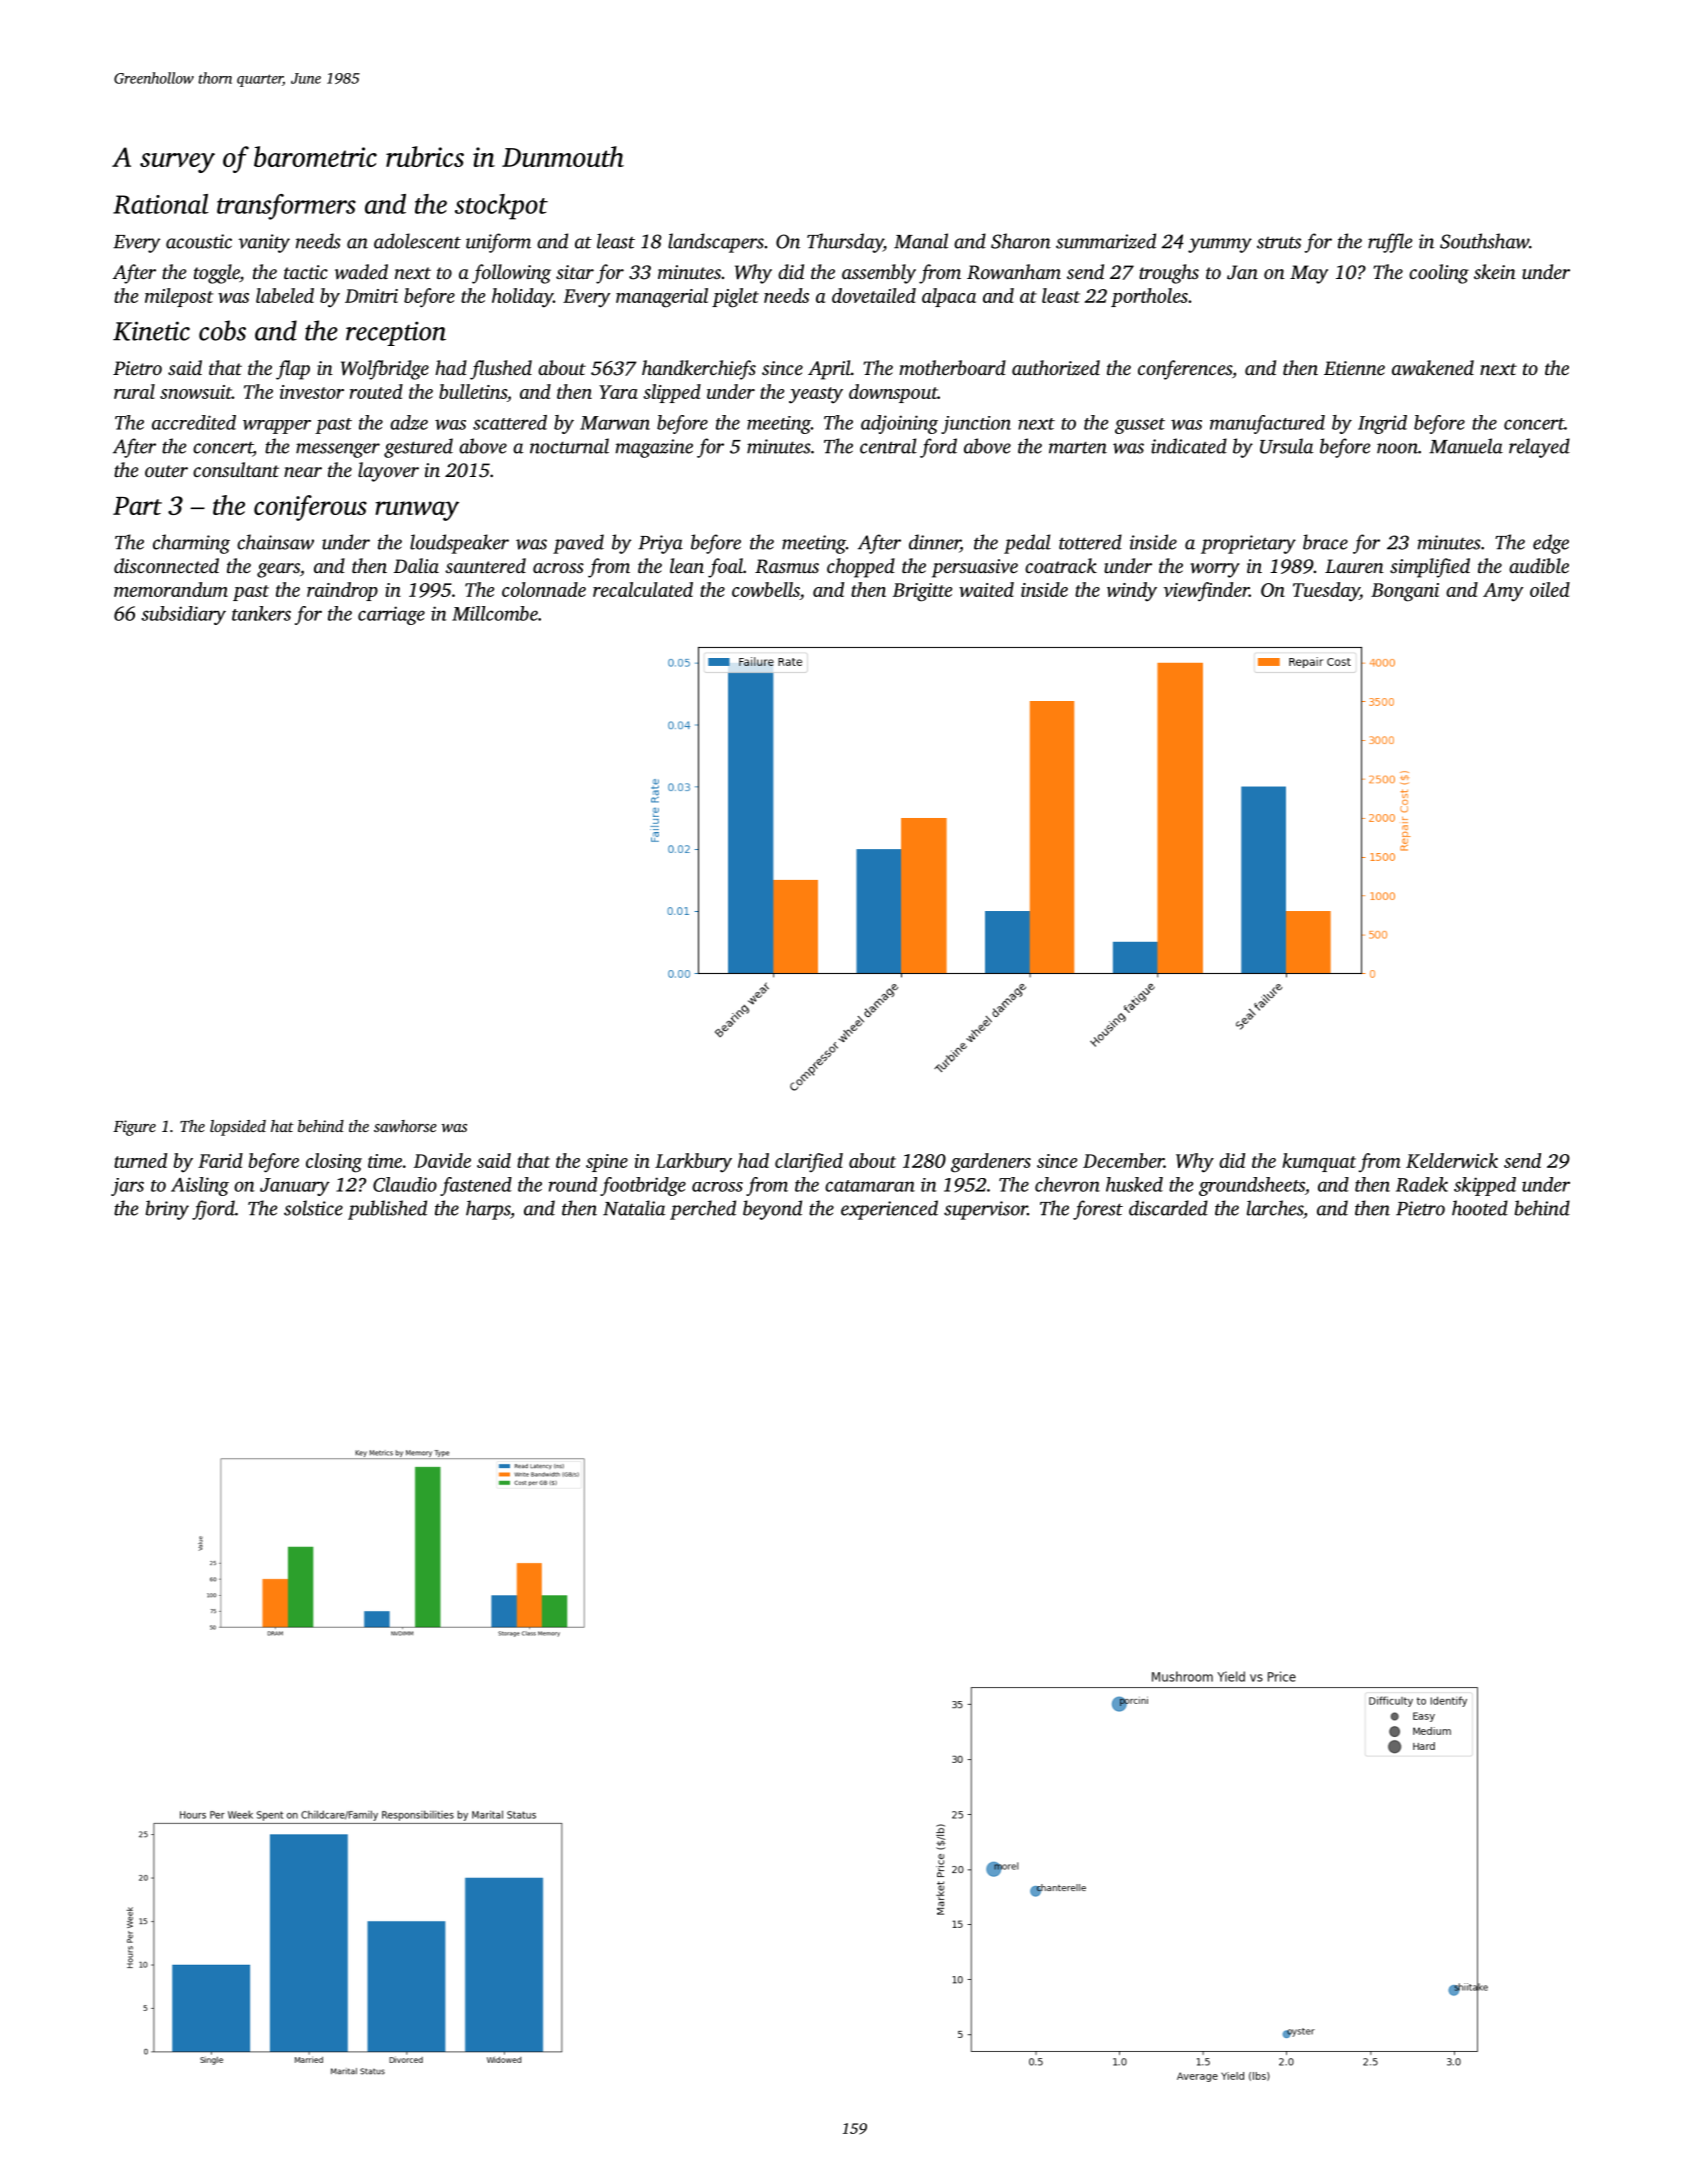  Describe the element at coordinates (134, 391) in the page. I see `rural` at that location.
